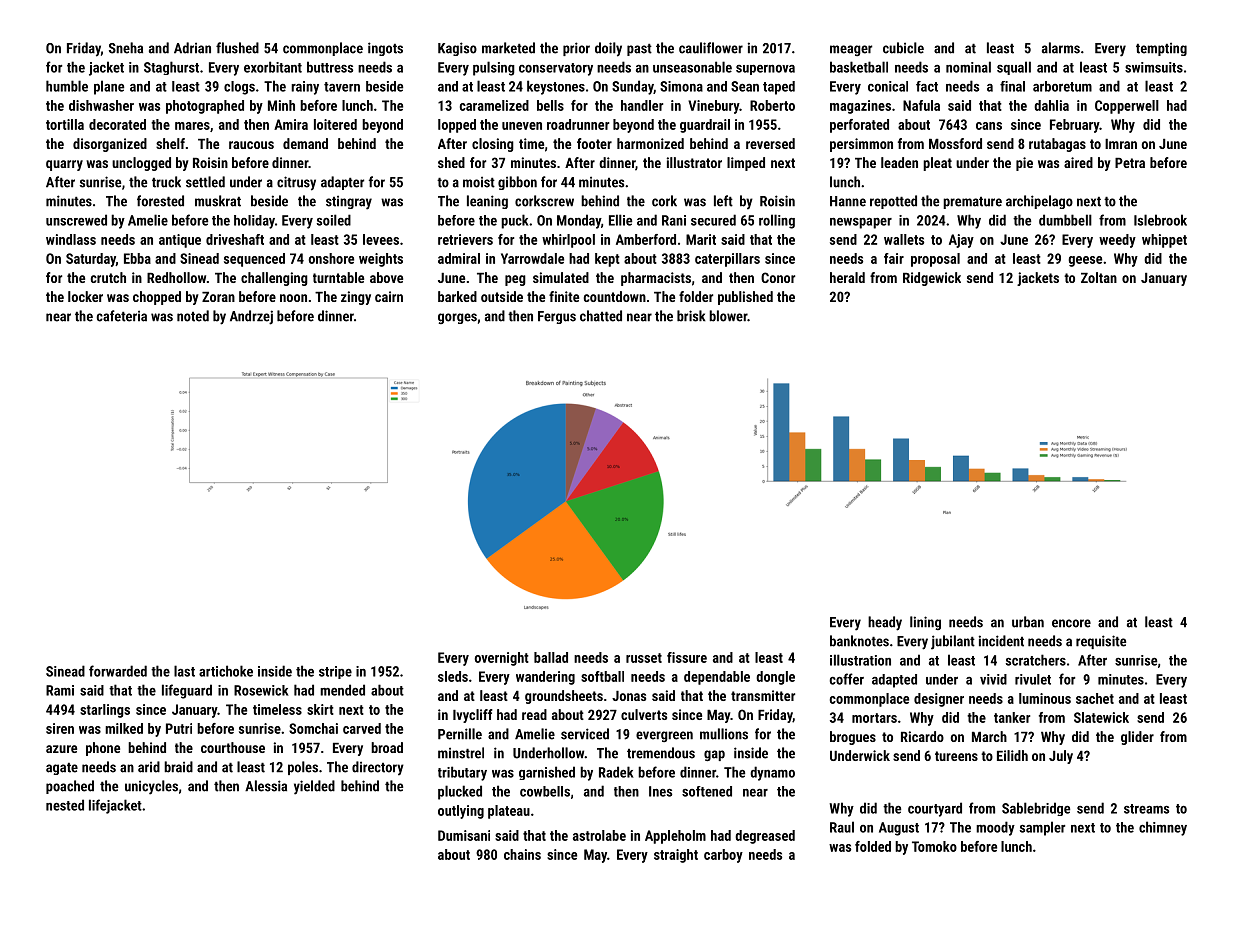 This screenshot has height=952, width=1233. I want to click on Andrzej, so click(251, 317).
